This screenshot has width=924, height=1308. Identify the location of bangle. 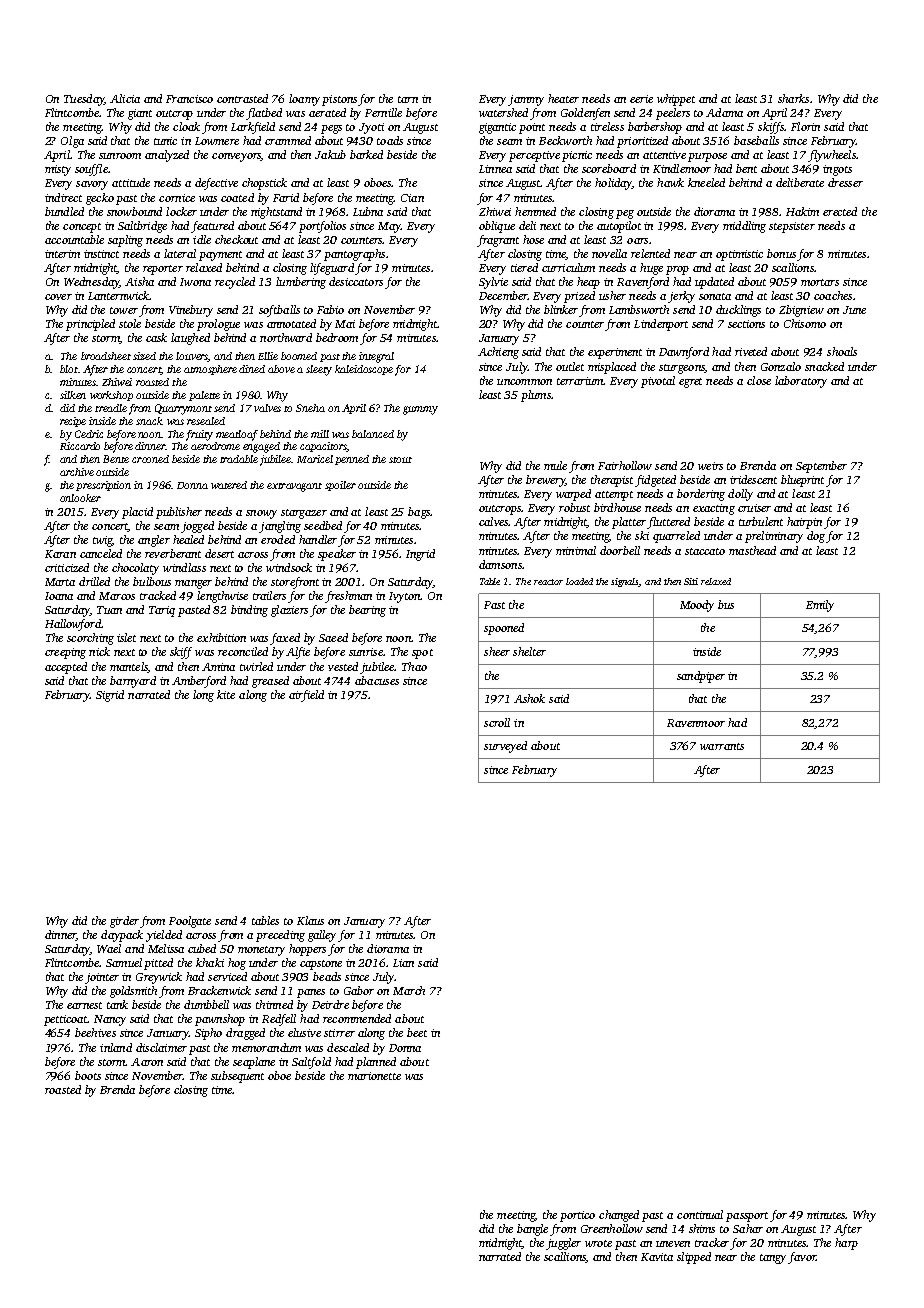
(532, 1230).
